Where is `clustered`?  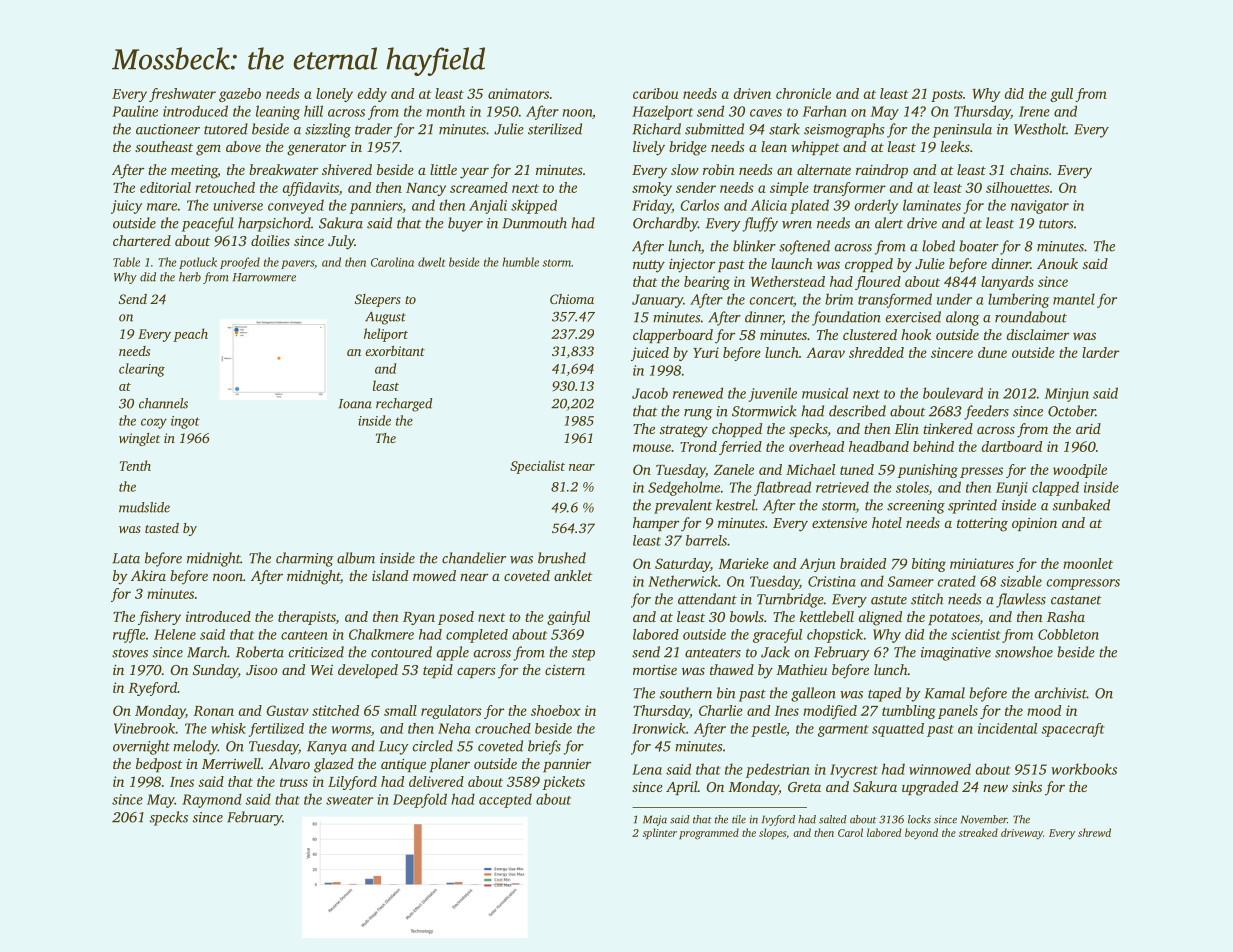 clustered is located at coordinates (870, 334).
